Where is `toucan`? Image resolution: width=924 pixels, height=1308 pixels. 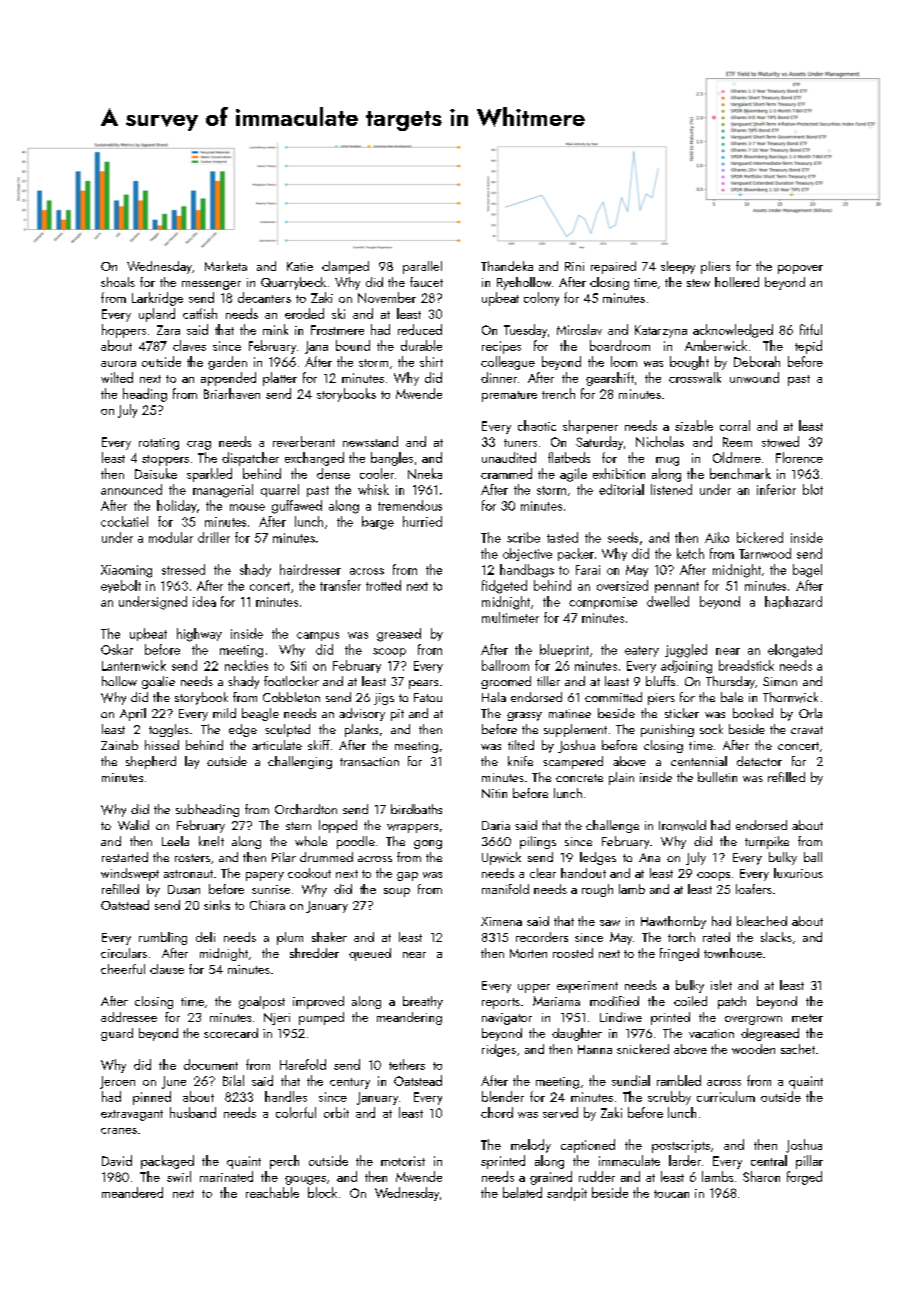 toucan is located at coordinates (671, 1194).
